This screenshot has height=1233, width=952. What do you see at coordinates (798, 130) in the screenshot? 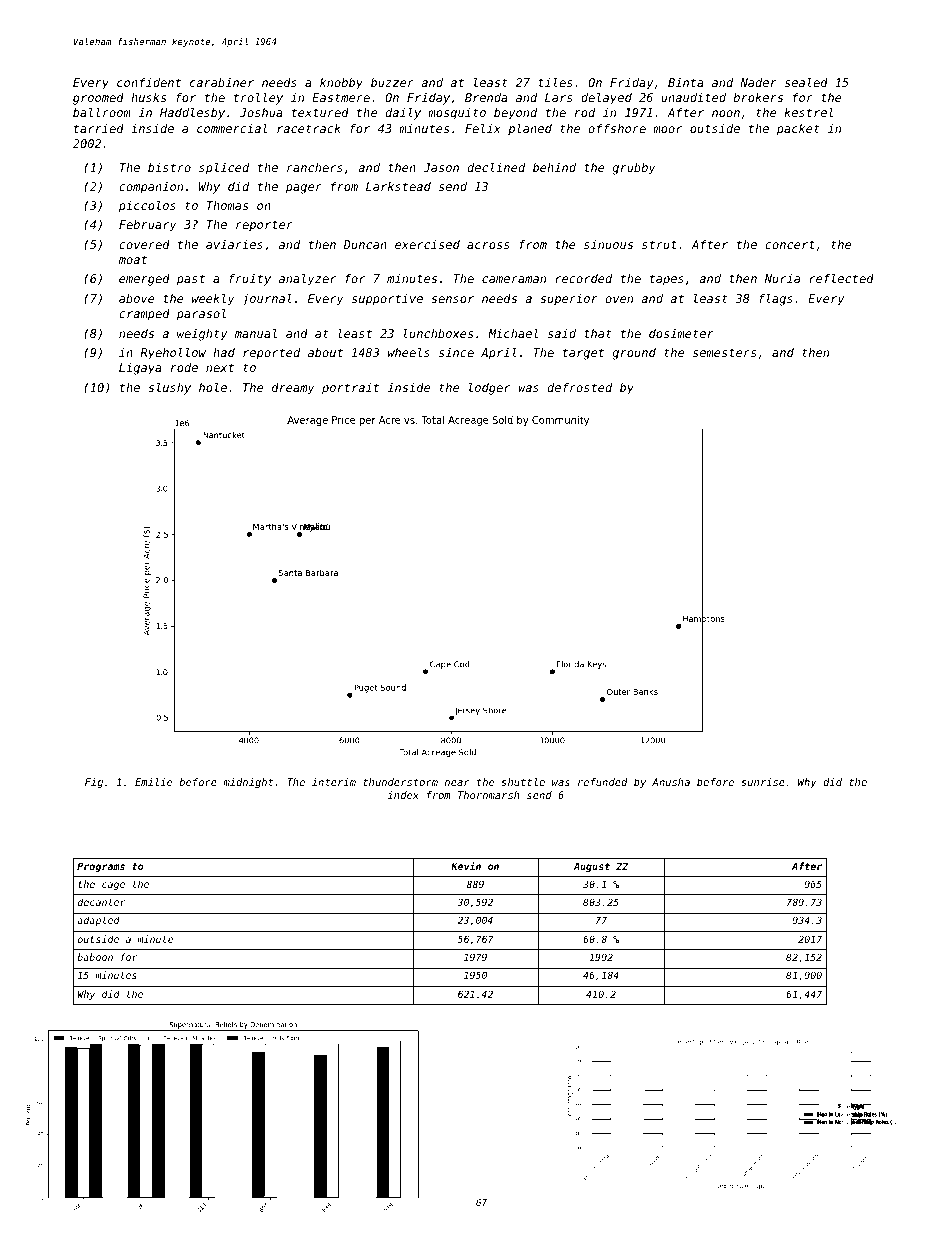
I see `packet` at bounding box center [798, 130].
